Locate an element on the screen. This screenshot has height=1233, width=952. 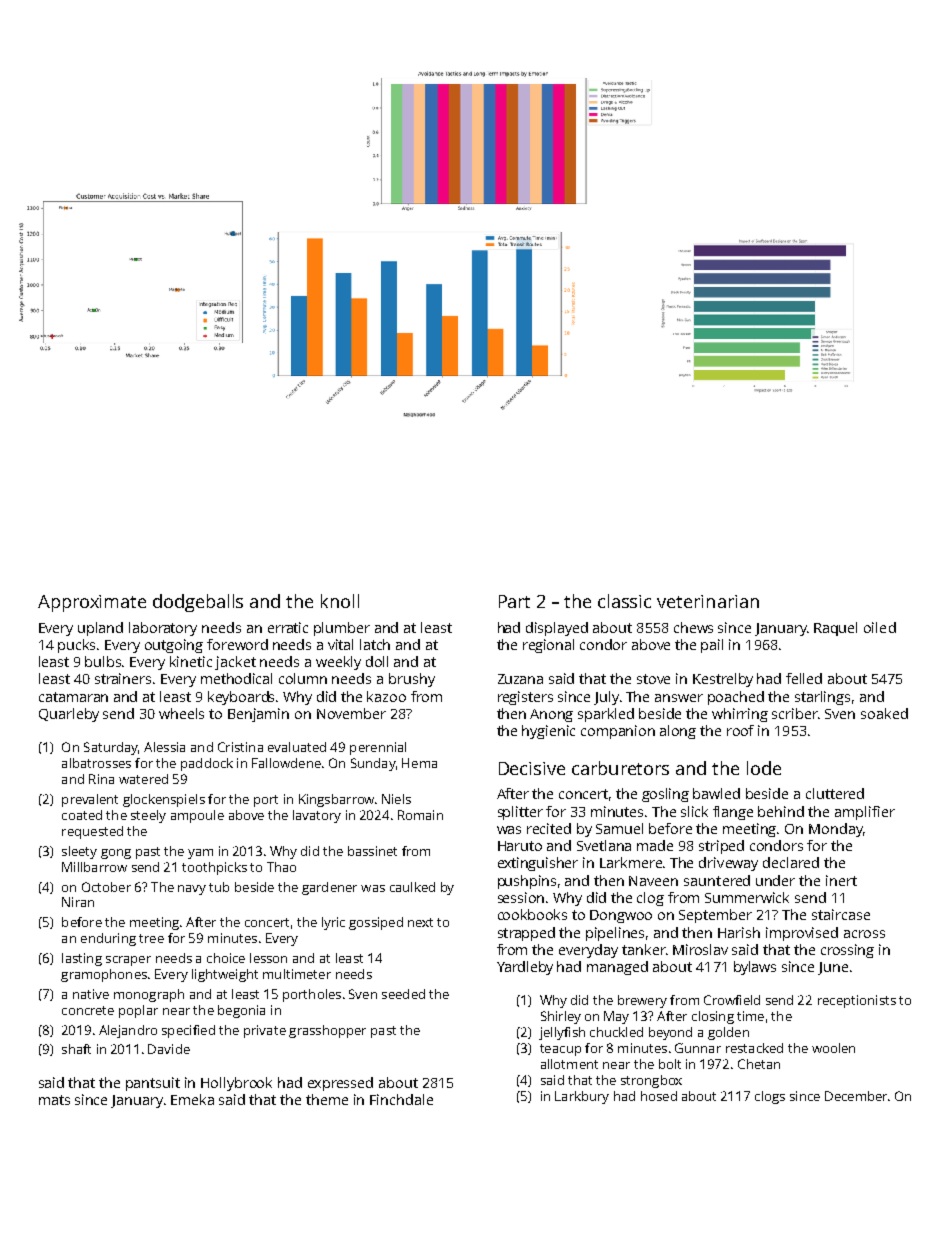
laboratory is located at coordinates (163, 629).
